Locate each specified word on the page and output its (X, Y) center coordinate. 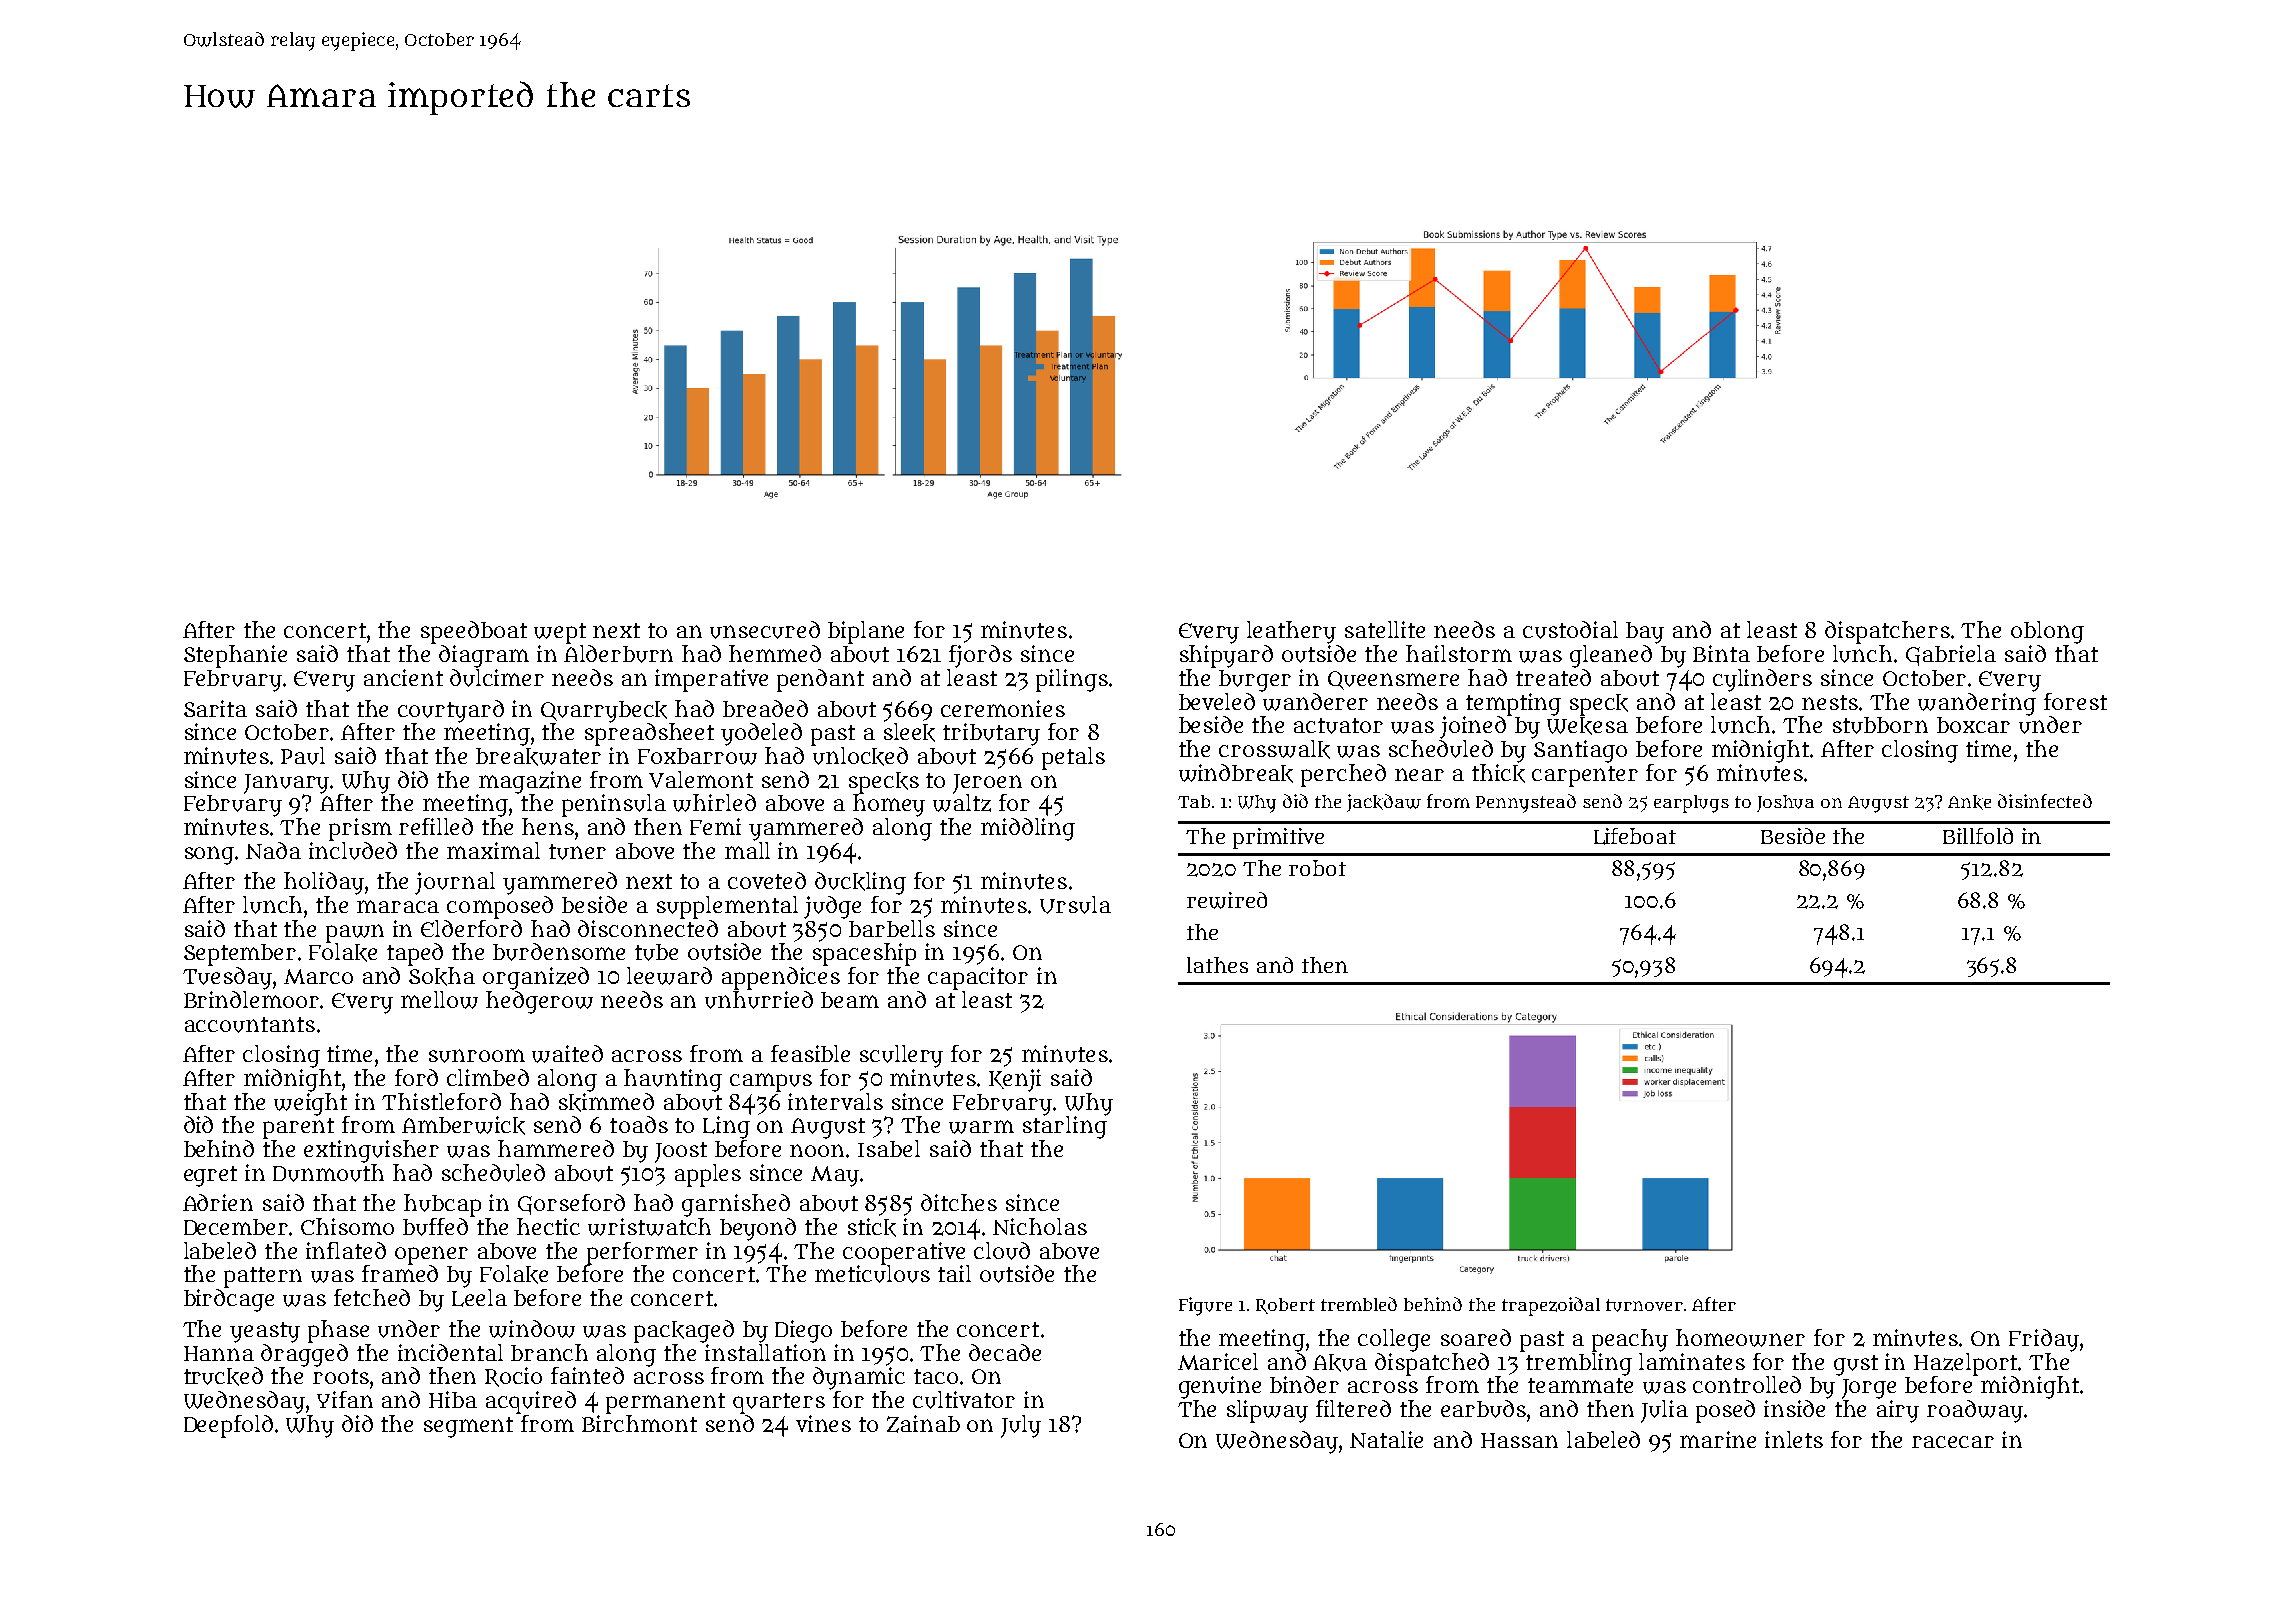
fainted (587, 1375)
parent (298, 1128)
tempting (1513, 704)
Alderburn (618, 654)
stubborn (1880, 725)
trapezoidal (1551, 1306)
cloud (1002, 1251)
